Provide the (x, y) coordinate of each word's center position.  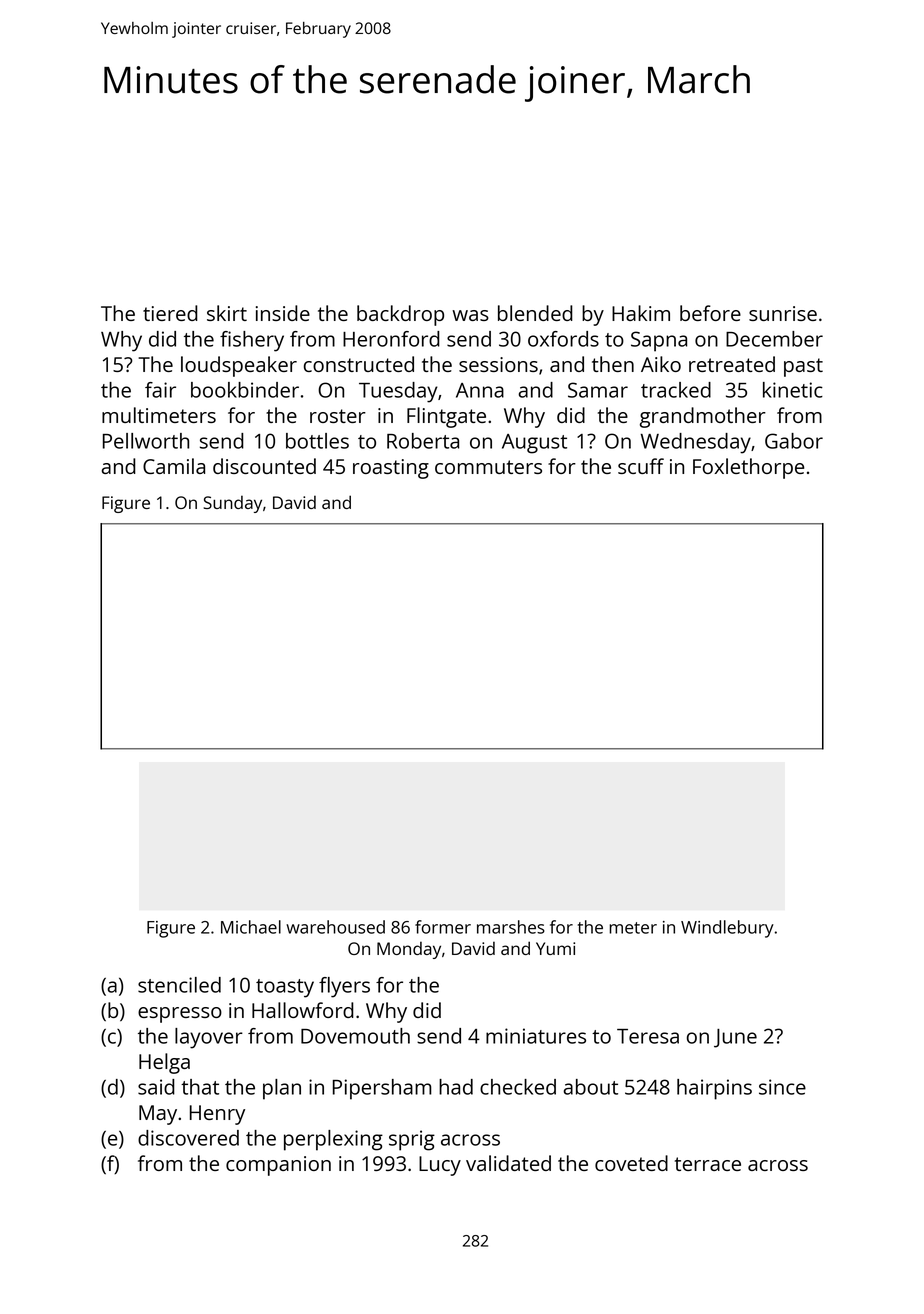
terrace (708, 1164)
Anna (480, 390)
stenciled (179, 985)
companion (278, 1166)
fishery (252, 341)
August (534, 444)
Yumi (555, 948)
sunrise (783, 313)
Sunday (233, 504)
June (735, 1038)
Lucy (440, 1166)
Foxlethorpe (748, 468)
